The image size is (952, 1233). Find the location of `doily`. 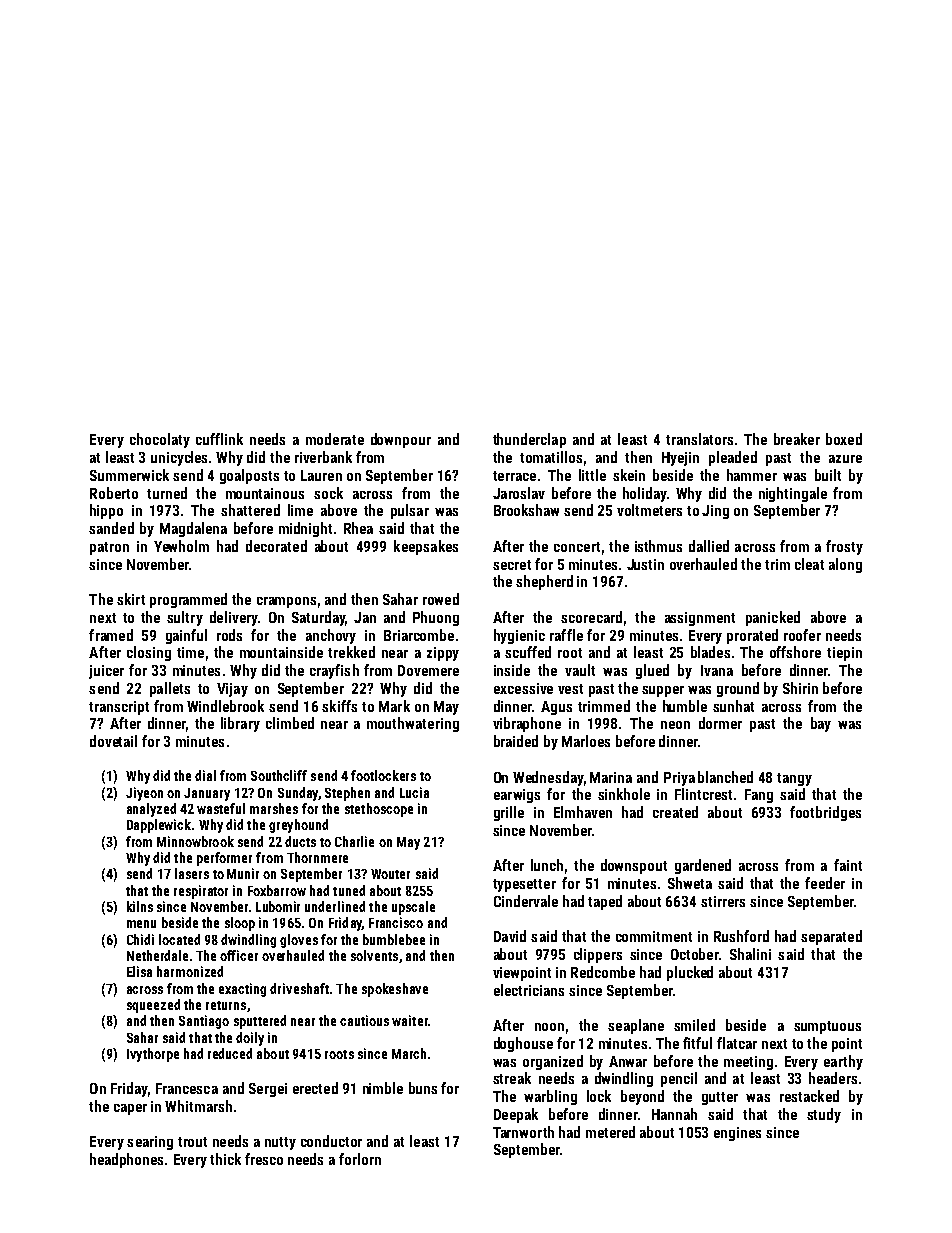

doily is located at coordinates (250, 1039).
